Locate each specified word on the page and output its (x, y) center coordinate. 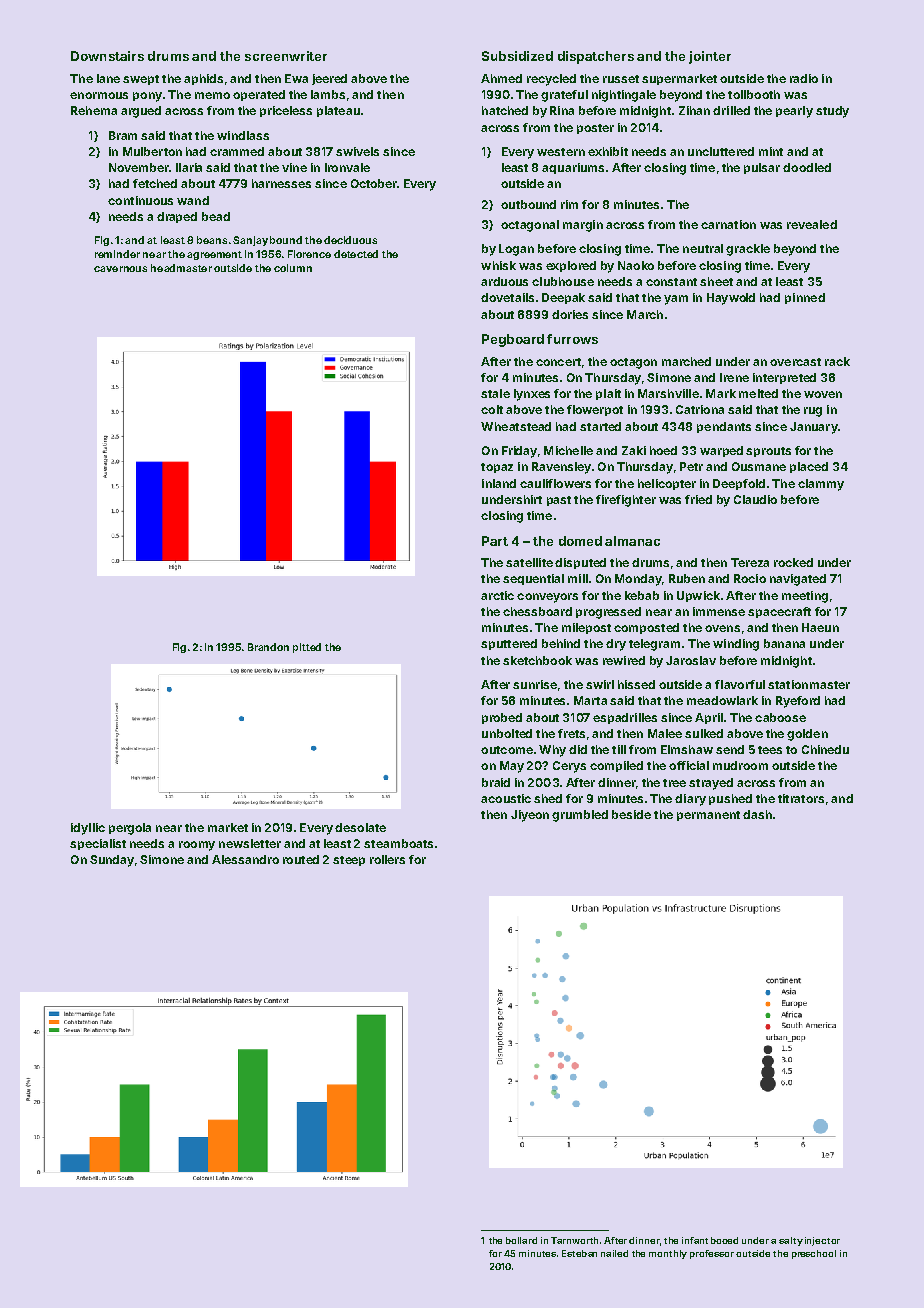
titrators (801, 798)
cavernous (120, 269)
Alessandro (245, 859)
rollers (387, 859)
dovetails (507, 297)
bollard (521, 1240)
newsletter (250, 843)
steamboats (398, 843)
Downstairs (107, 56)
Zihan (694, 110)
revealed (812, 224)
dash (757, 814)
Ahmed (501, 78)
